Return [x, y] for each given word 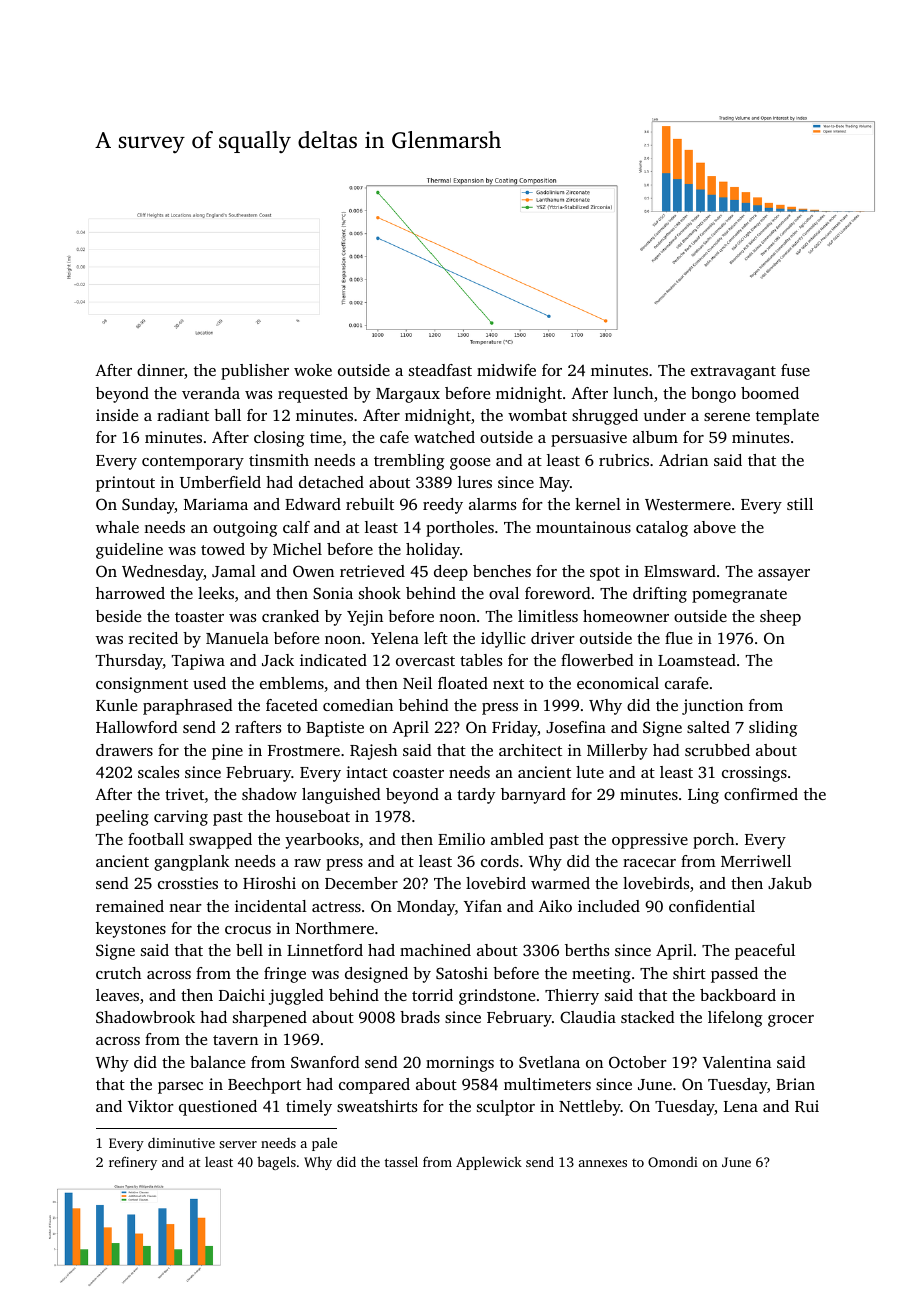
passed [734, 975]
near [185, 908]
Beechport [264, 1086]
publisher [255, 372]
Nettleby [590, 1108]
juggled [296, 997]
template [787, 417]
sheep [780, 618]
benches [502, 571]
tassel [401, 1161]
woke [313, 370]
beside [118, 616]
